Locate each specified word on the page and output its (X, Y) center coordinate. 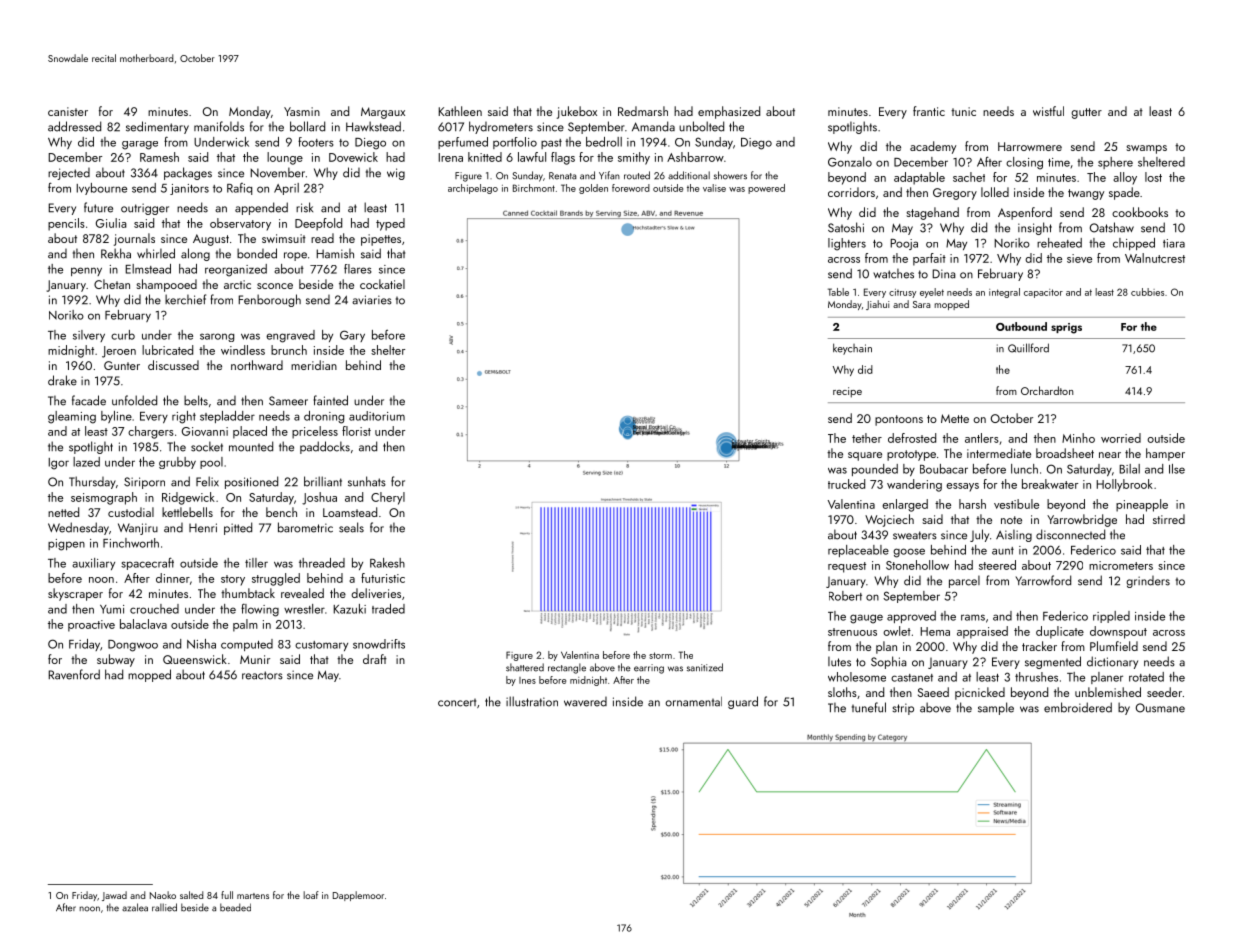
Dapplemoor (358, 896)
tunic (963, 111)
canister (68, 111)
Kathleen (460, 111)
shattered (525, 667)
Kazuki (349, 609)
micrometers (1121, 565)
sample (996, 708)
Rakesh (387, 563)
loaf (311, 895)
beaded (235, 907)
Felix (207, 481)
